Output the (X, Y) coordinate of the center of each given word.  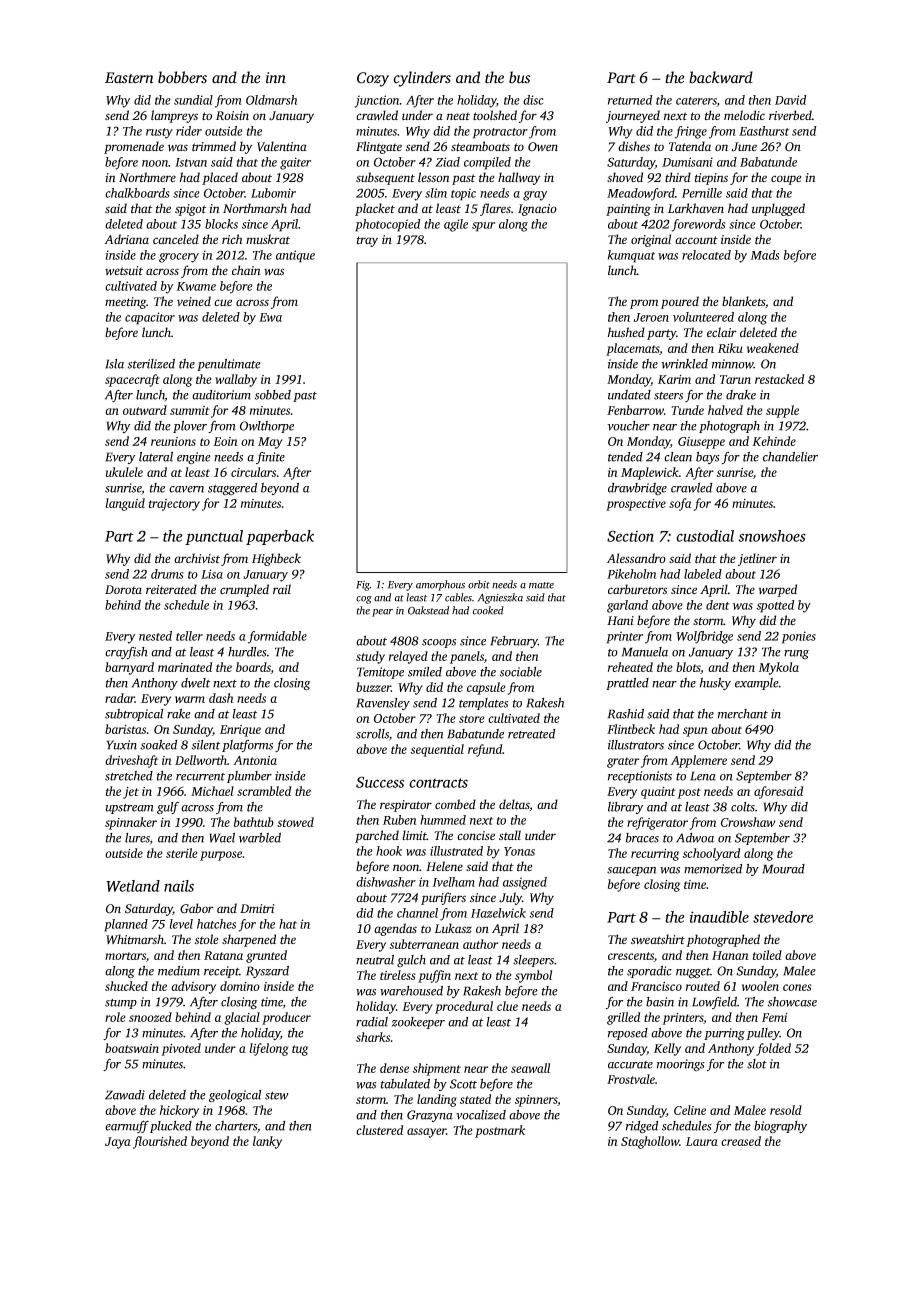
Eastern (129, 78)
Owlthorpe (267, 427)
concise (476, 835)
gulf (168, 808)
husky (715, 683)
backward (721, 77)
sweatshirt (658, 939)
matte (541, 585)
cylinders (422, 79)
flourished (160, 1142)
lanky (267, 1142)
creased (741, 1141)
